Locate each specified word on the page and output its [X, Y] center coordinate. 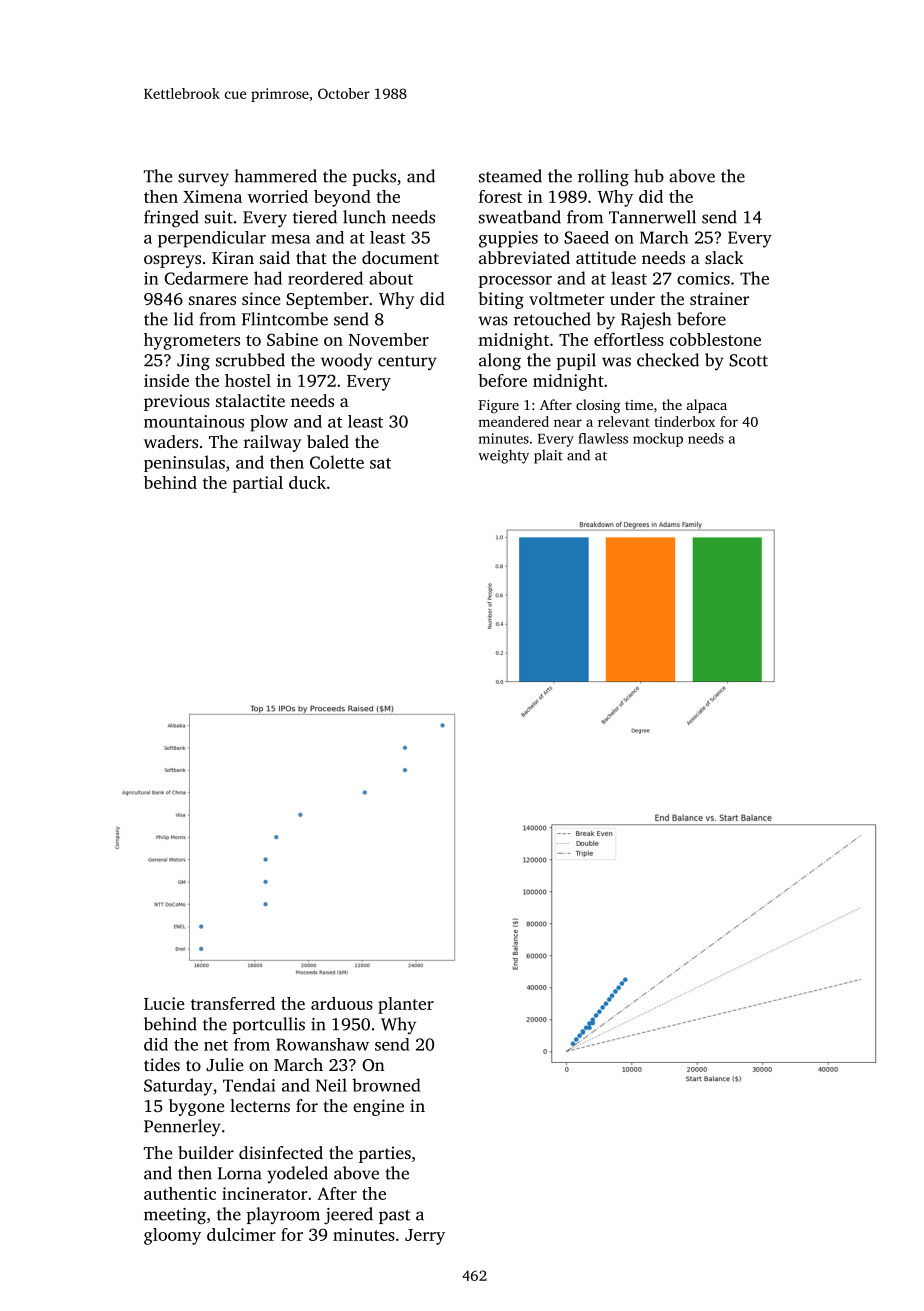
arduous [342, 1003]
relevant [624, 421]
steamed [510, 176]
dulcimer [241, 1234]
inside [166, 380]
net [216, 1045]
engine [378, 1107]
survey [203, 179]
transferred [233, 1003]
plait [548, 456]
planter [406, 1005]
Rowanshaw [322, 1044]
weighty [503, 456]
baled [328, 441]
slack [724, 257]
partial [258, 484]
